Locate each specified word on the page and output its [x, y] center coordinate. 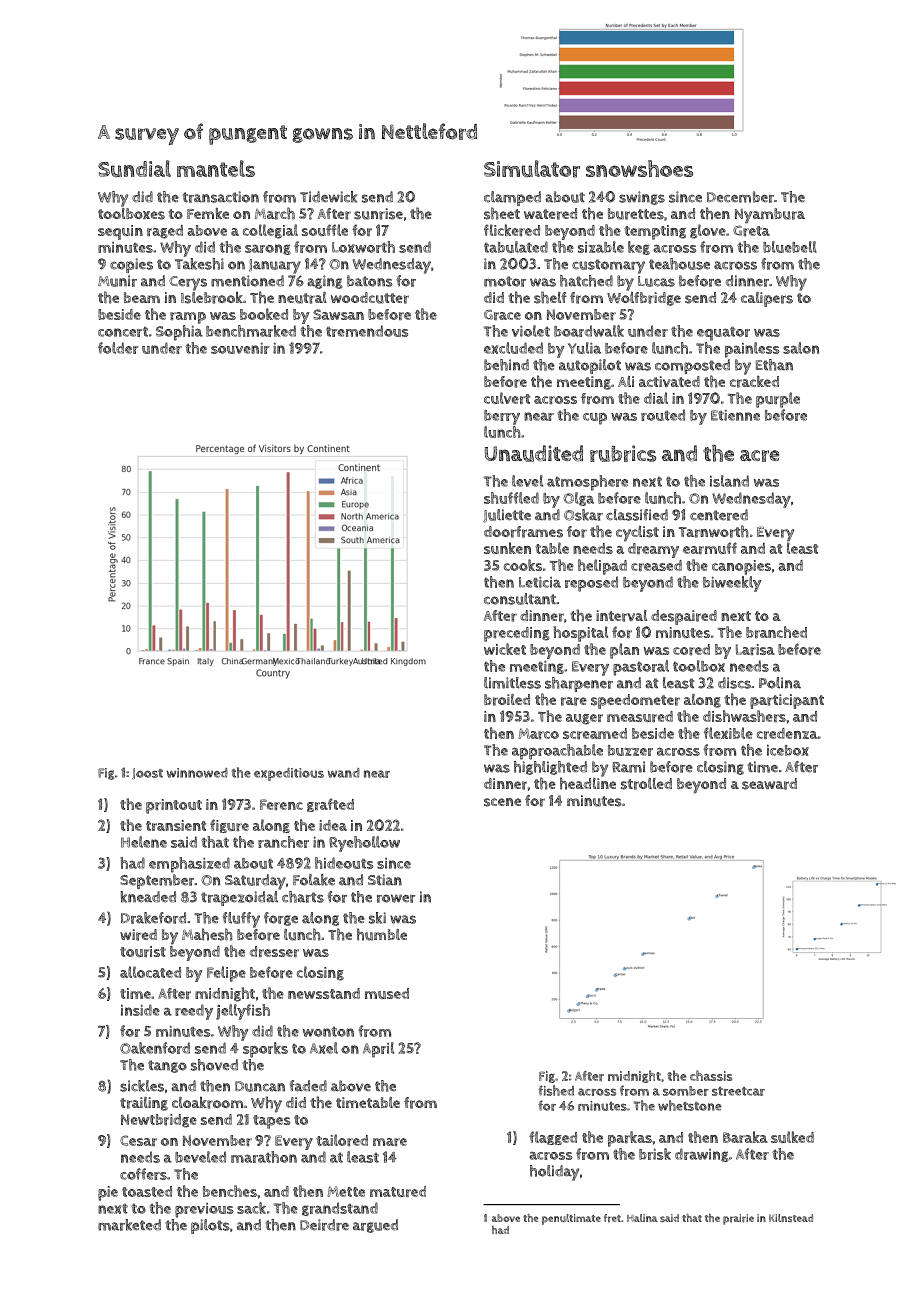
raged [165, 232]
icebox [788, 750]
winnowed [197, 773]
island [729, 481]
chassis [711, 1075]
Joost [147, 773]
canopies [741, 567]
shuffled [511, 498]
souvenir [240, 348]
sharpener [579, 684]
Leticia [540, 582]
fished [556, 1090]
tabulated [516, 247]
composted [692, 366]
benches [230, 1191]
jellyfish [243, 1012]
